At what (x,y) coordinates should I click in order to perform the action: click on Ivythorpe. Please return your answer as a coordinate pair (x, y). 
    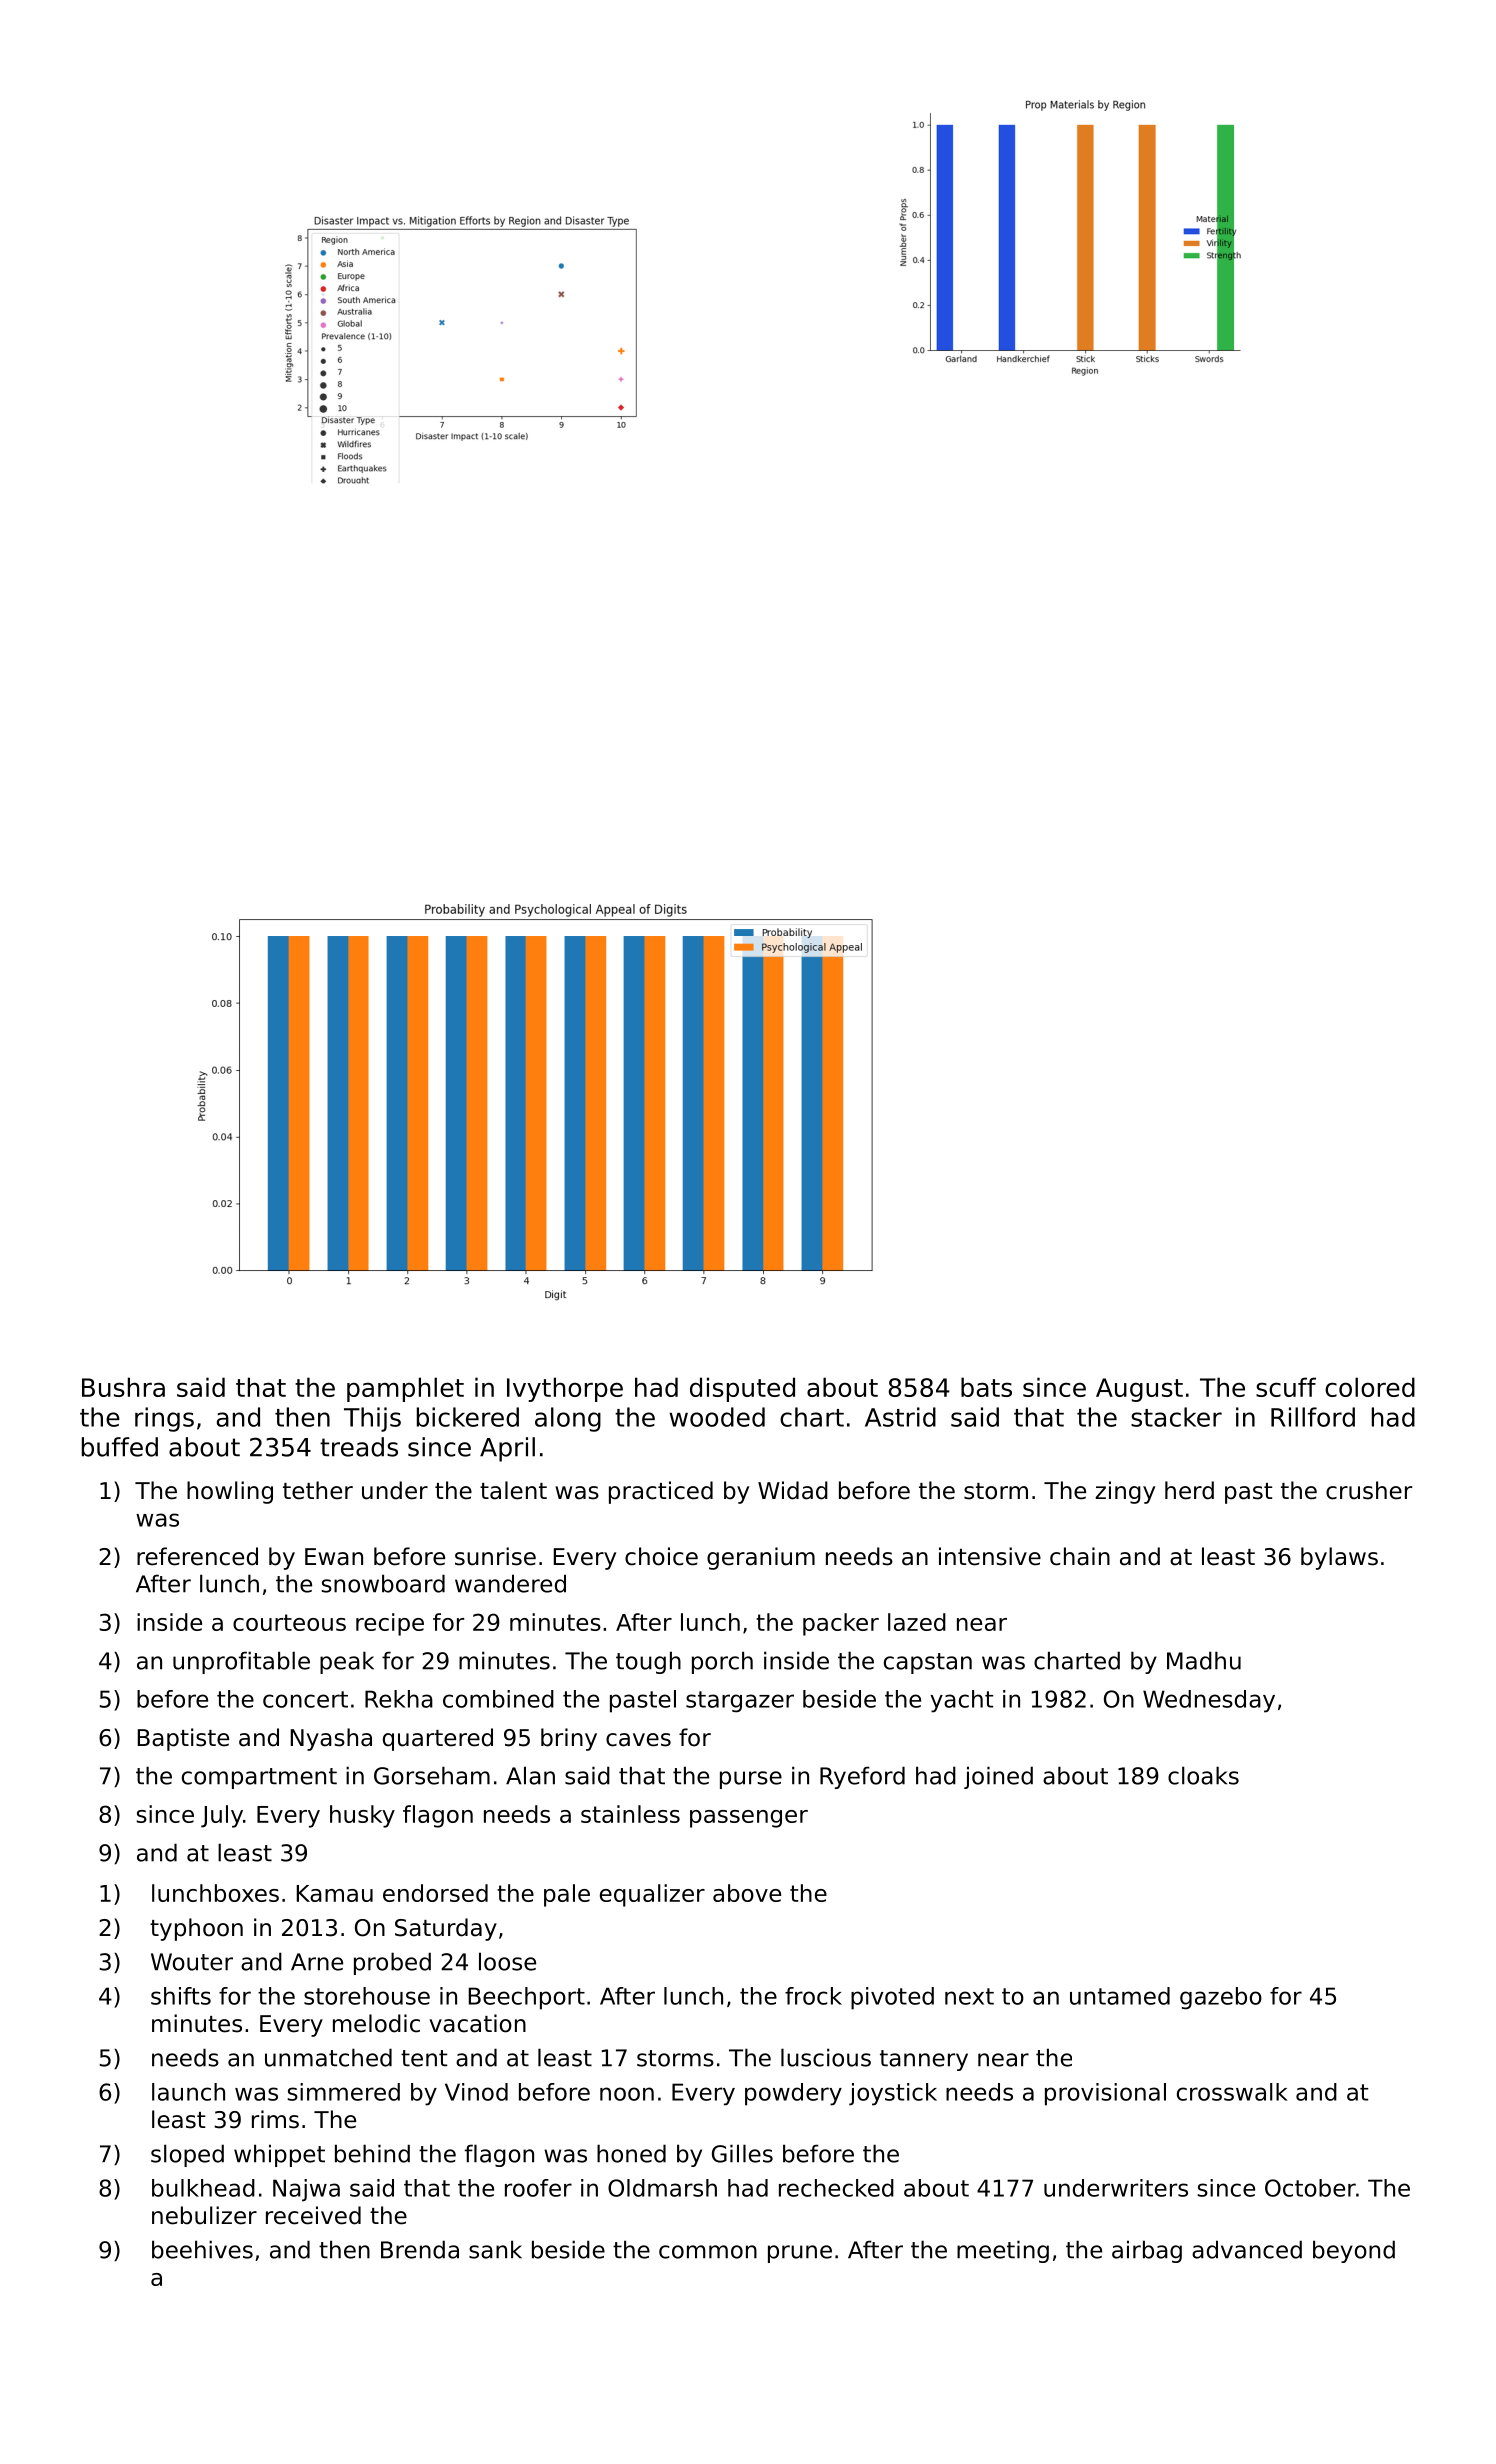
    Looking at the image, I should click on (565, 1389).
